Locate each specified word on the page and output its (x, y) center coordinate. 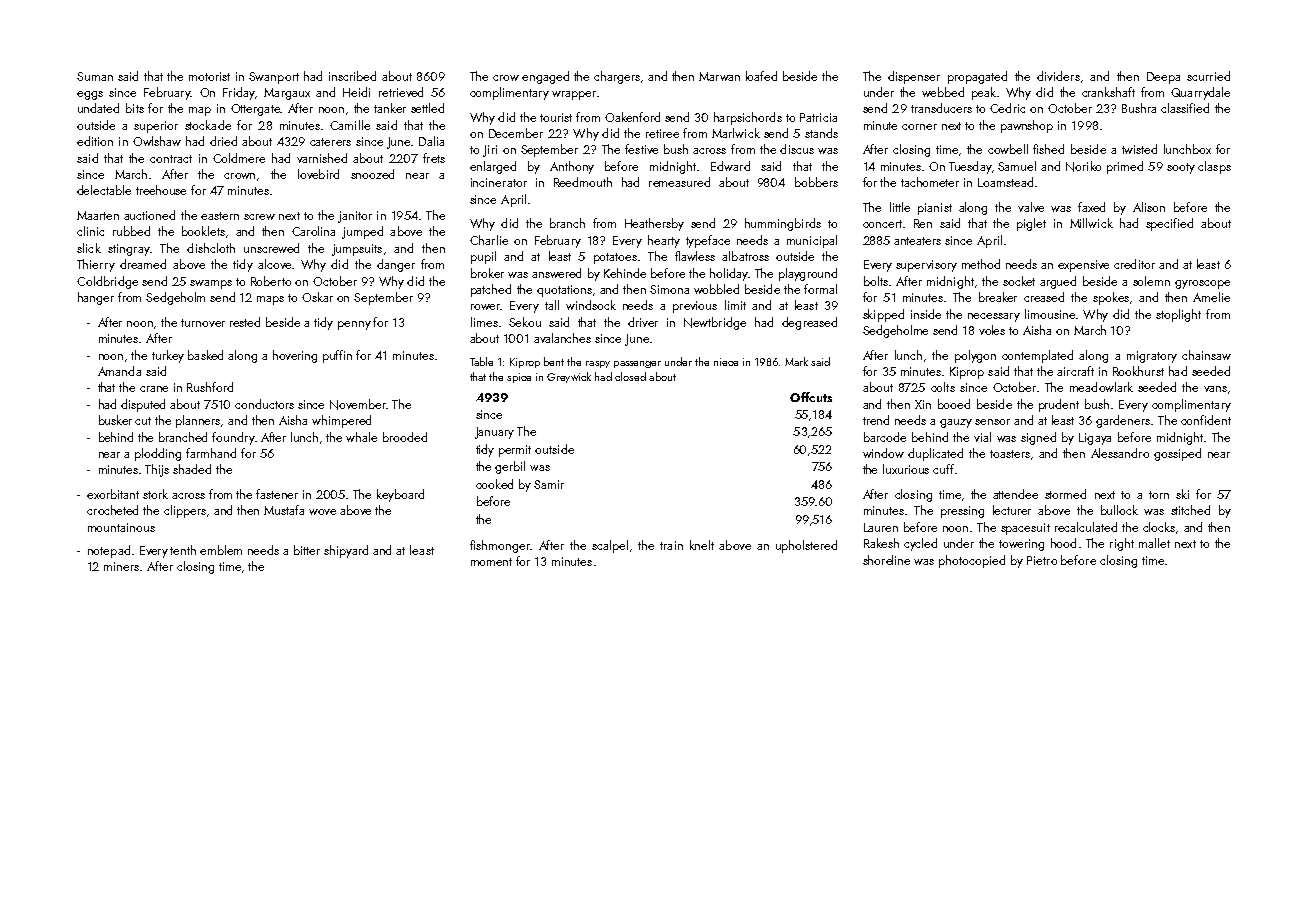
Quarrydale (1200, 93)
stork (155, 494)
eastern (220, 216)
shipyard (346, 551)
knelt (702, 545)
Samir (549, 484)
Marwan (719, 76)
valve (1031, 207)
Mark (796, 361)
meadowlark (1101, 387)
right (1122, 544)
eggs (90, 95)
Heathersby (654, 224)
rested (245, 322)
